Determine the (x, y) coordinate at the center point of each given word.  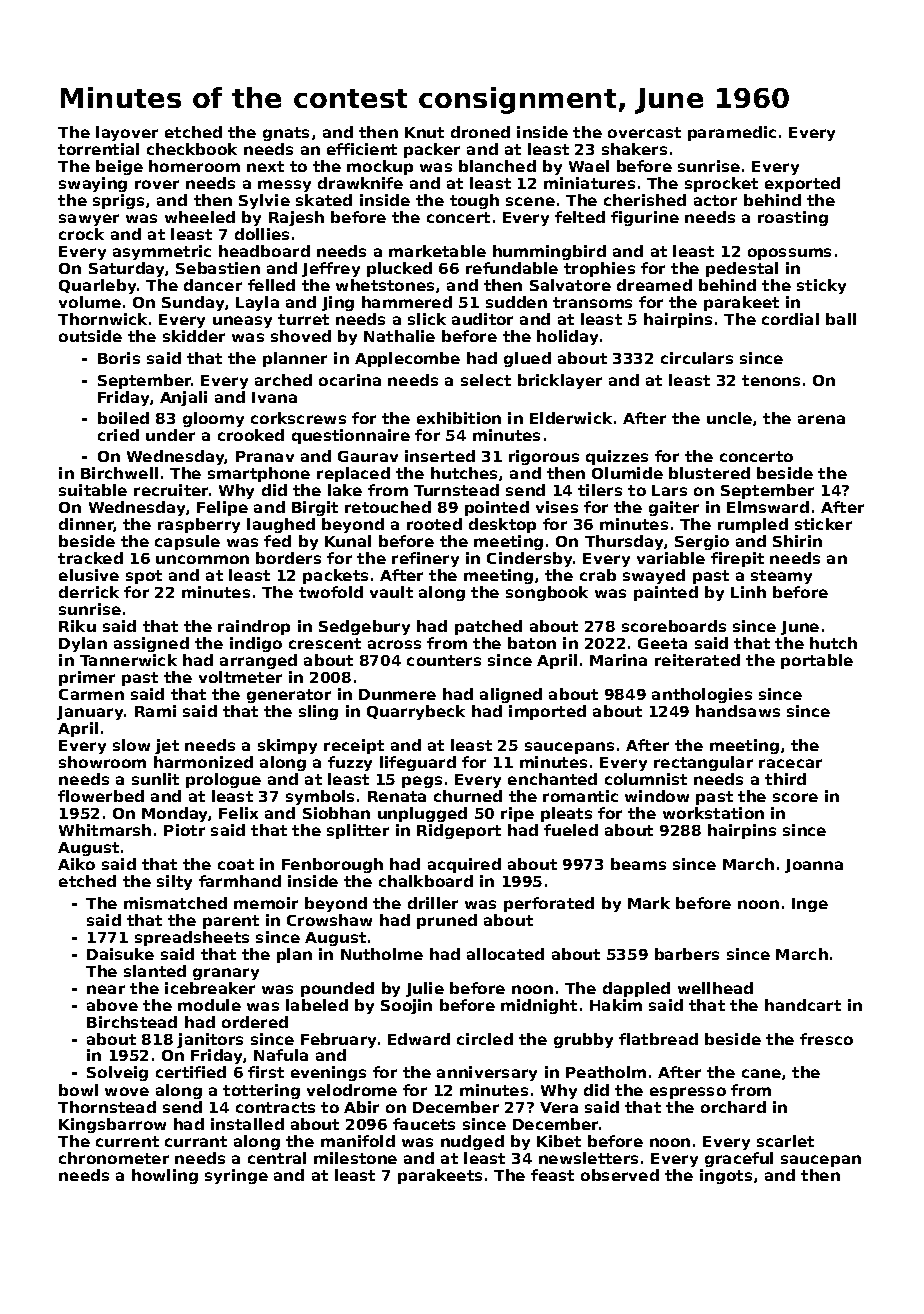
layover (127, 133)
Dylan (83, 644)
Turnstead (456, 490)
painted (666, 593)
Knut (424, 132)
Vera (559, 1107)
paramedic (732, 133)
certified (191, 1072)
